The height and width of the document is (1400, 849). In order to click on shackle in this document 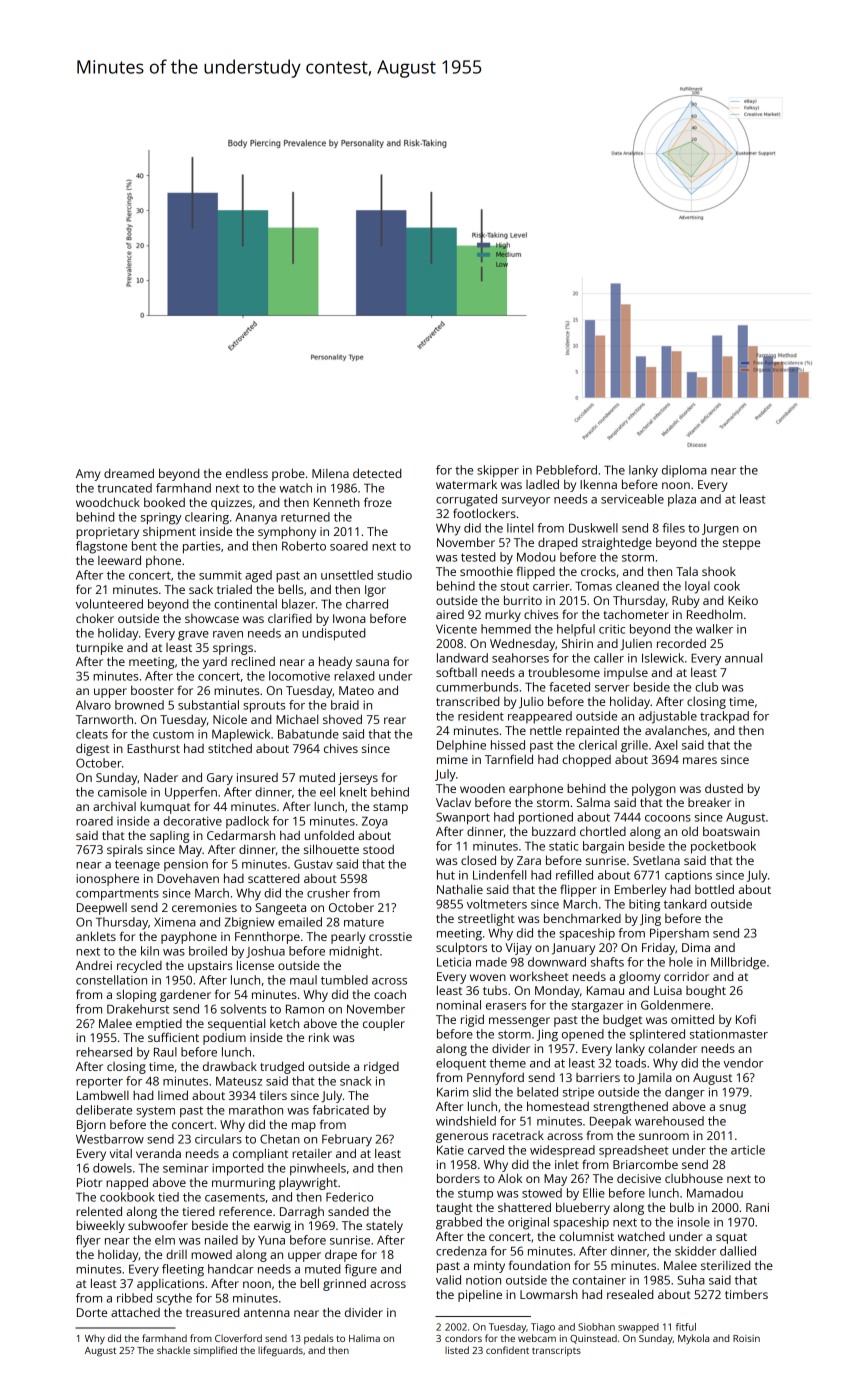, I will do `click(173, 1350)`.
